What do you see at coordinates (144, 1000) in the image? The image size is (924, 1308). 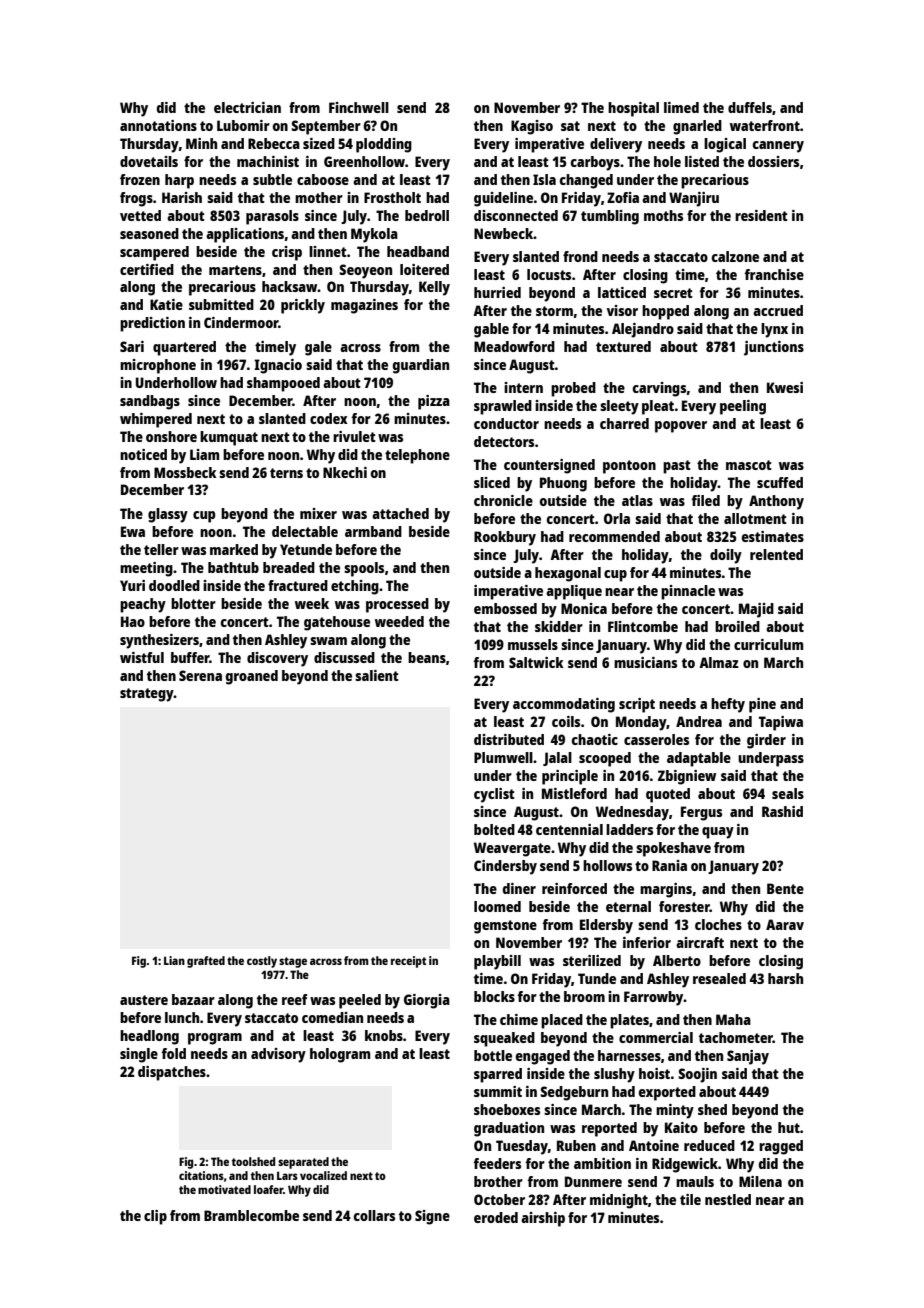 I see `austere` at bounding box center [144, 1000].
